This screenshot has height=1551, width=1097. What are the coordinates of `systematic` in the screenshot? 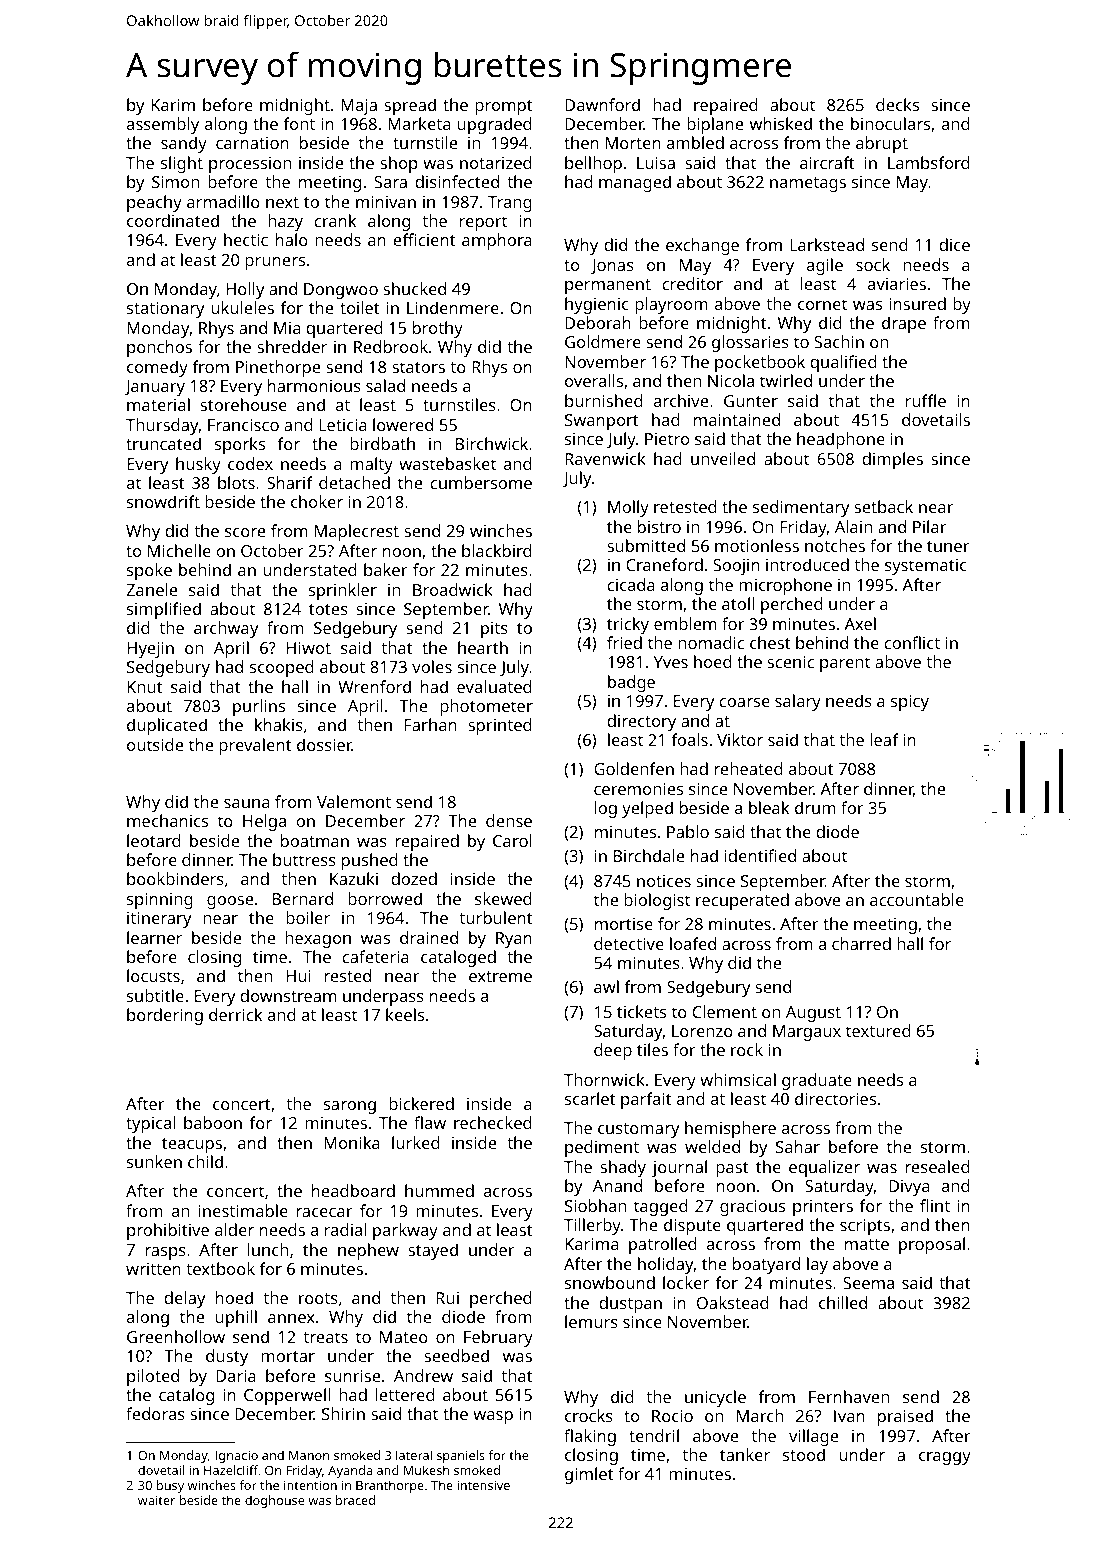 It's located at (925, 567).
